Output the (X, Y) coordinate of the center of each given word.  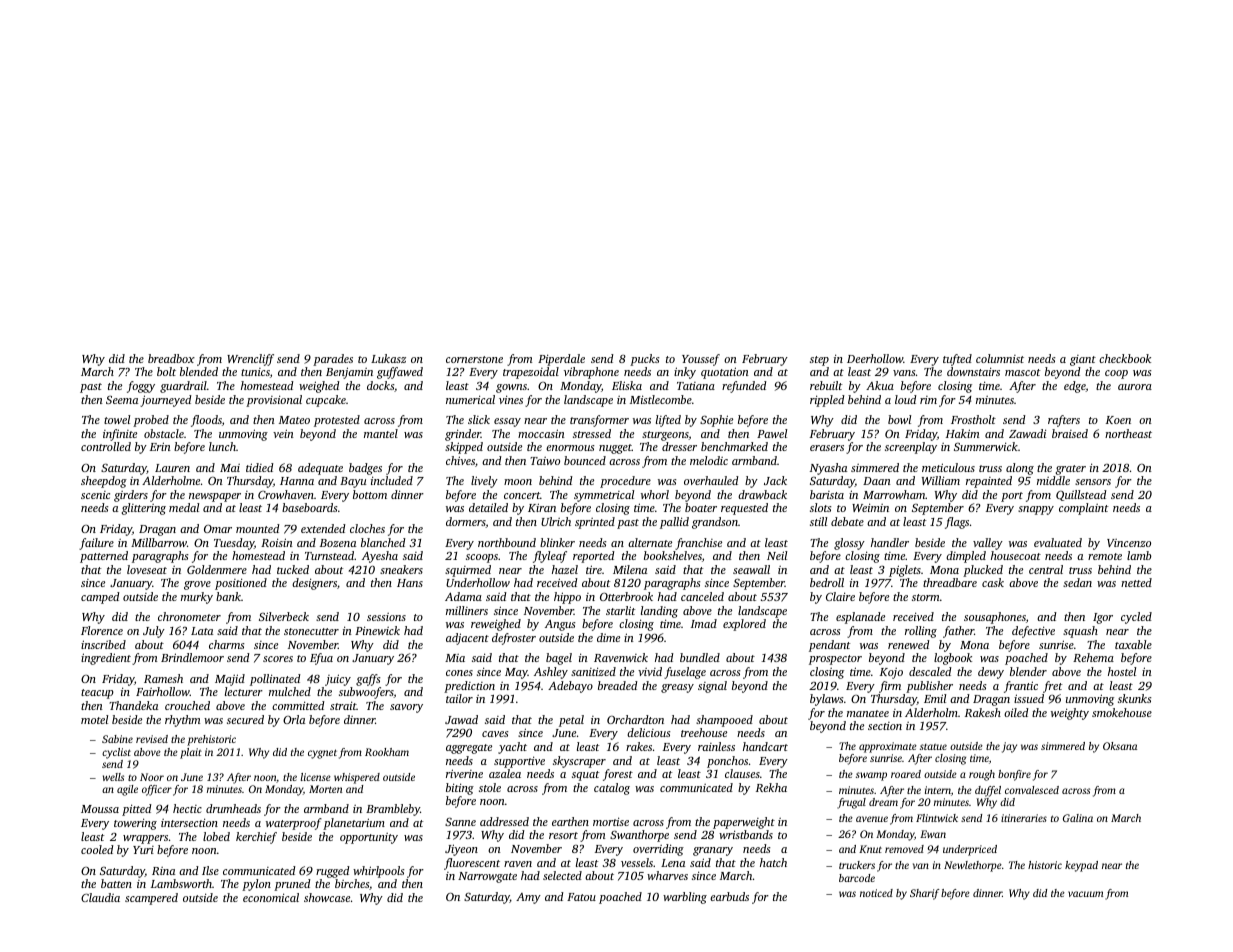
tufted (957, 360)
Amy (528, 898)
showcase (327, 897)
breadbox (171, 358)
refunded (744, 387)
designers (314, 584)
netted (1136, 582)
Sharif (925, 894)
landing (659, 612)
